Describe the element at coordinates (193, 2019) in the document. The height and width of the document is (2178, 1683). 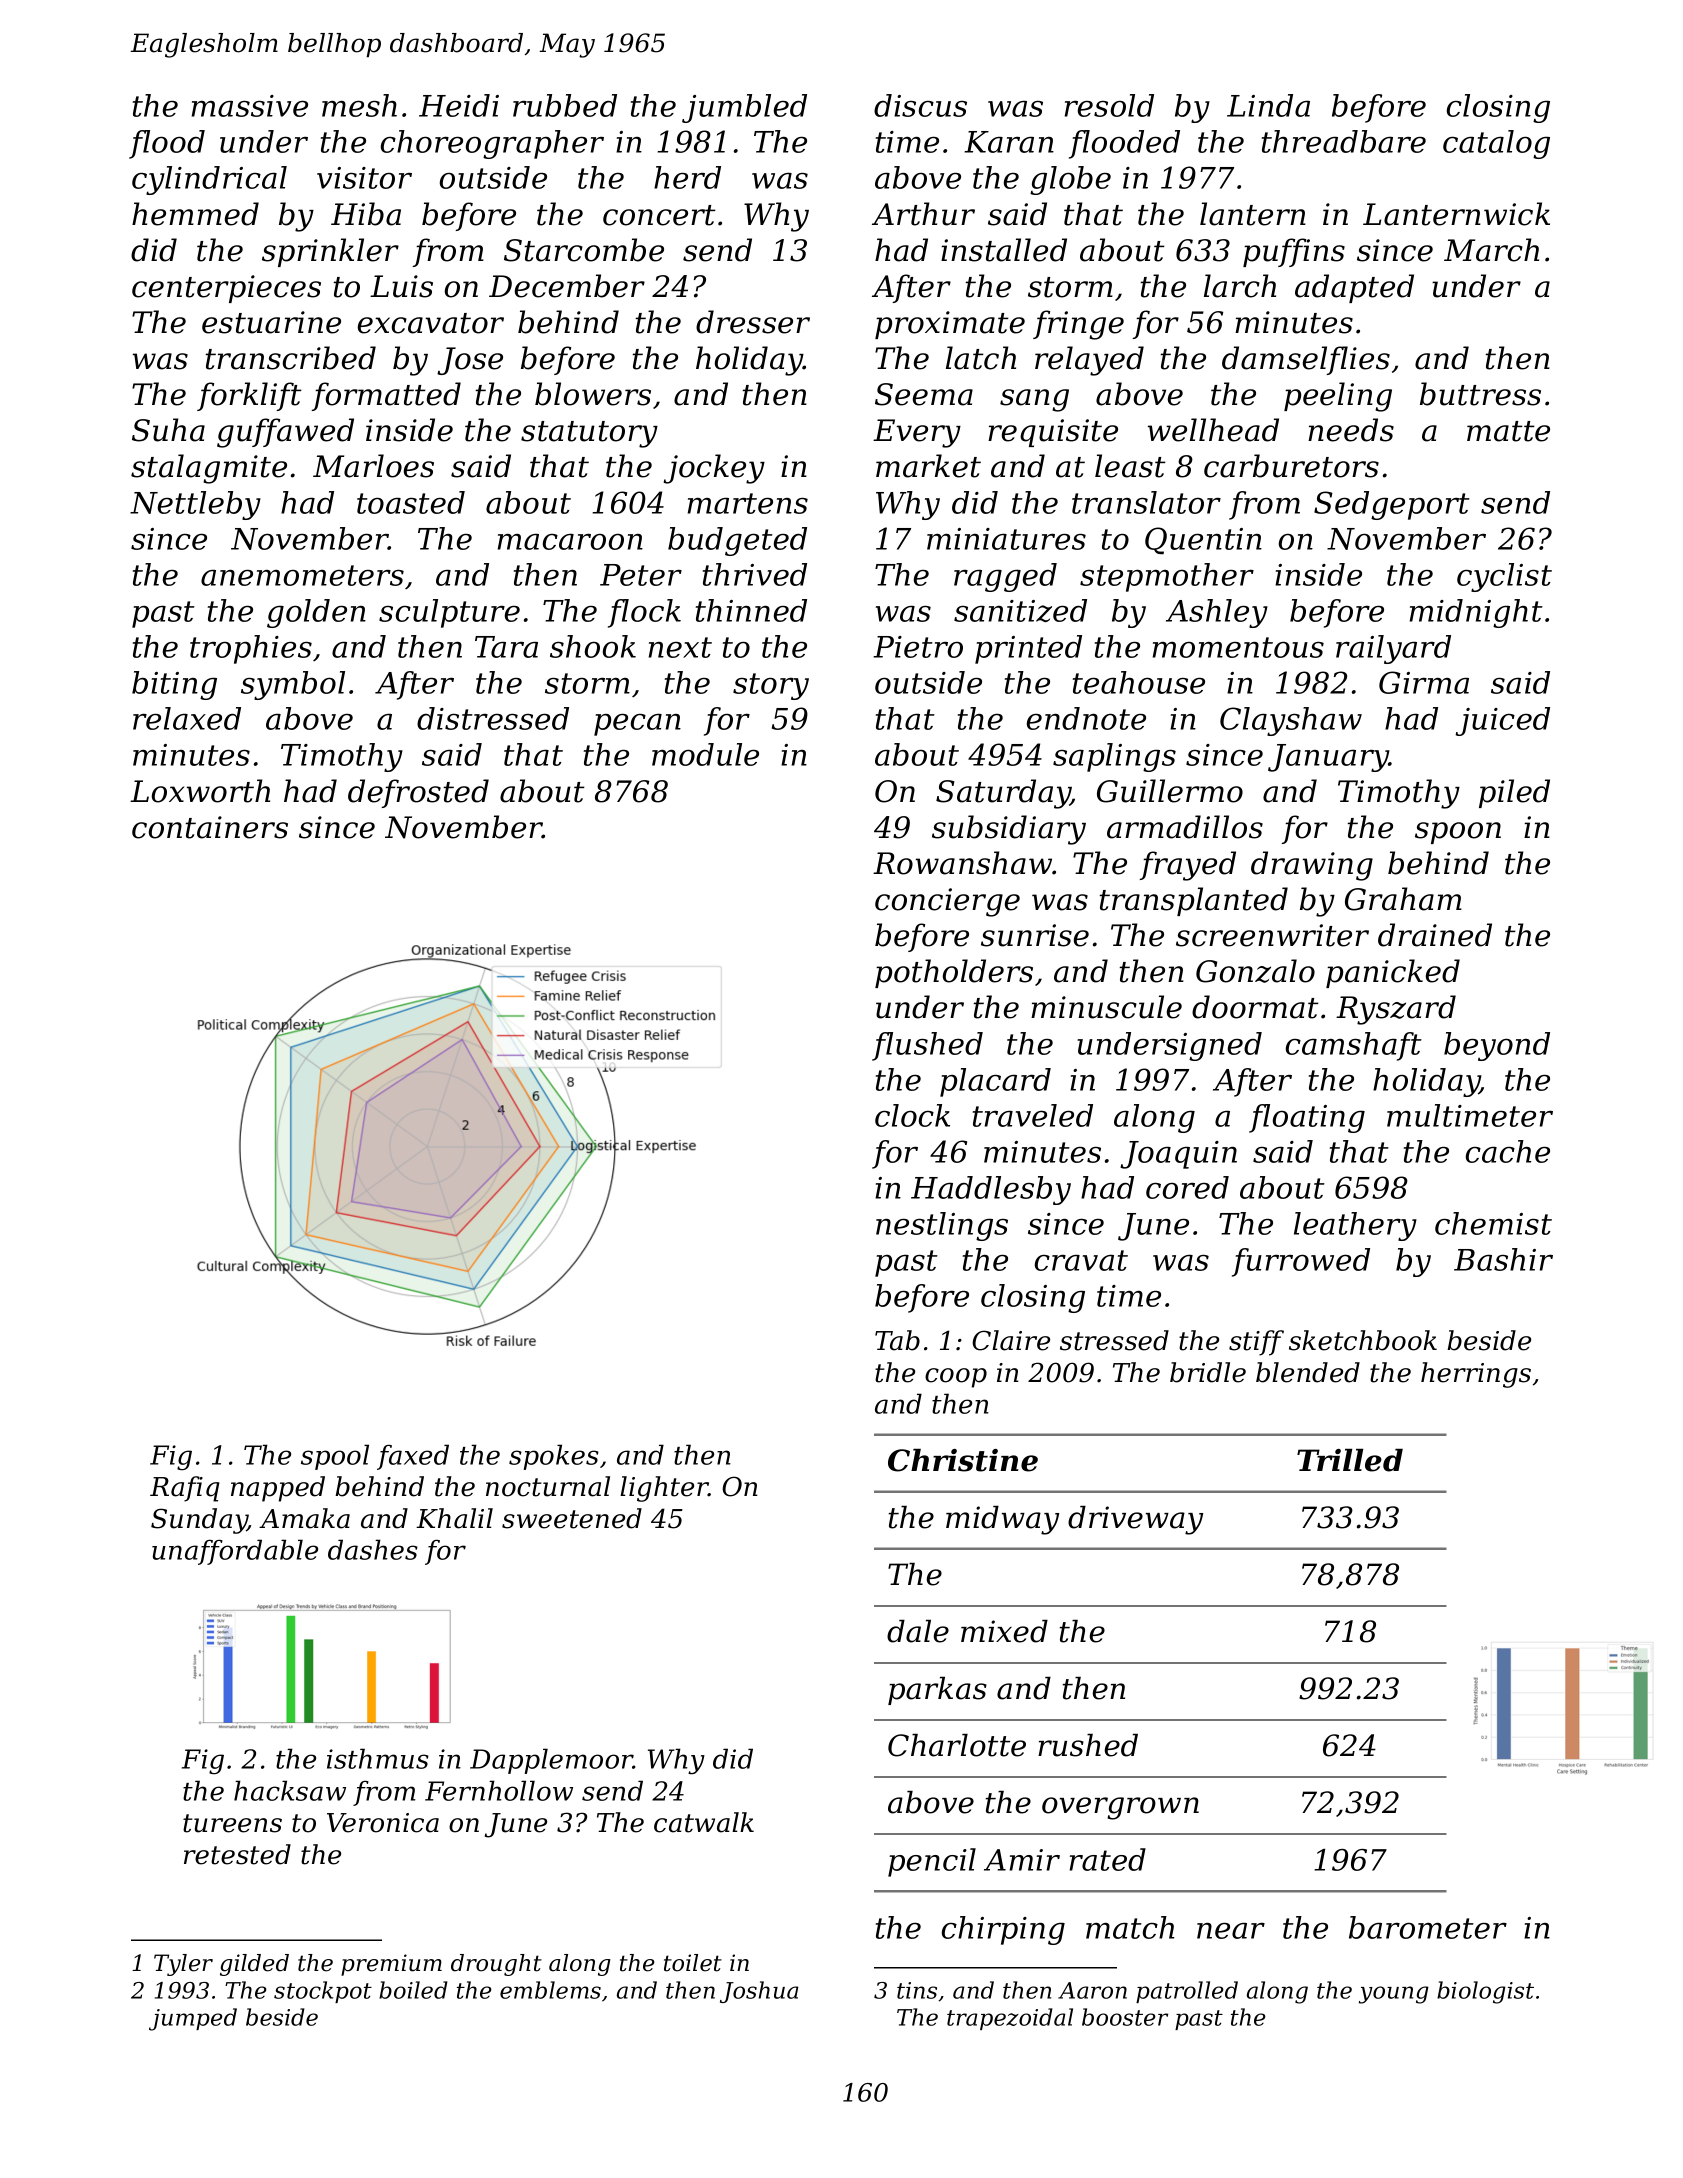
I see `jumped` at that location.
